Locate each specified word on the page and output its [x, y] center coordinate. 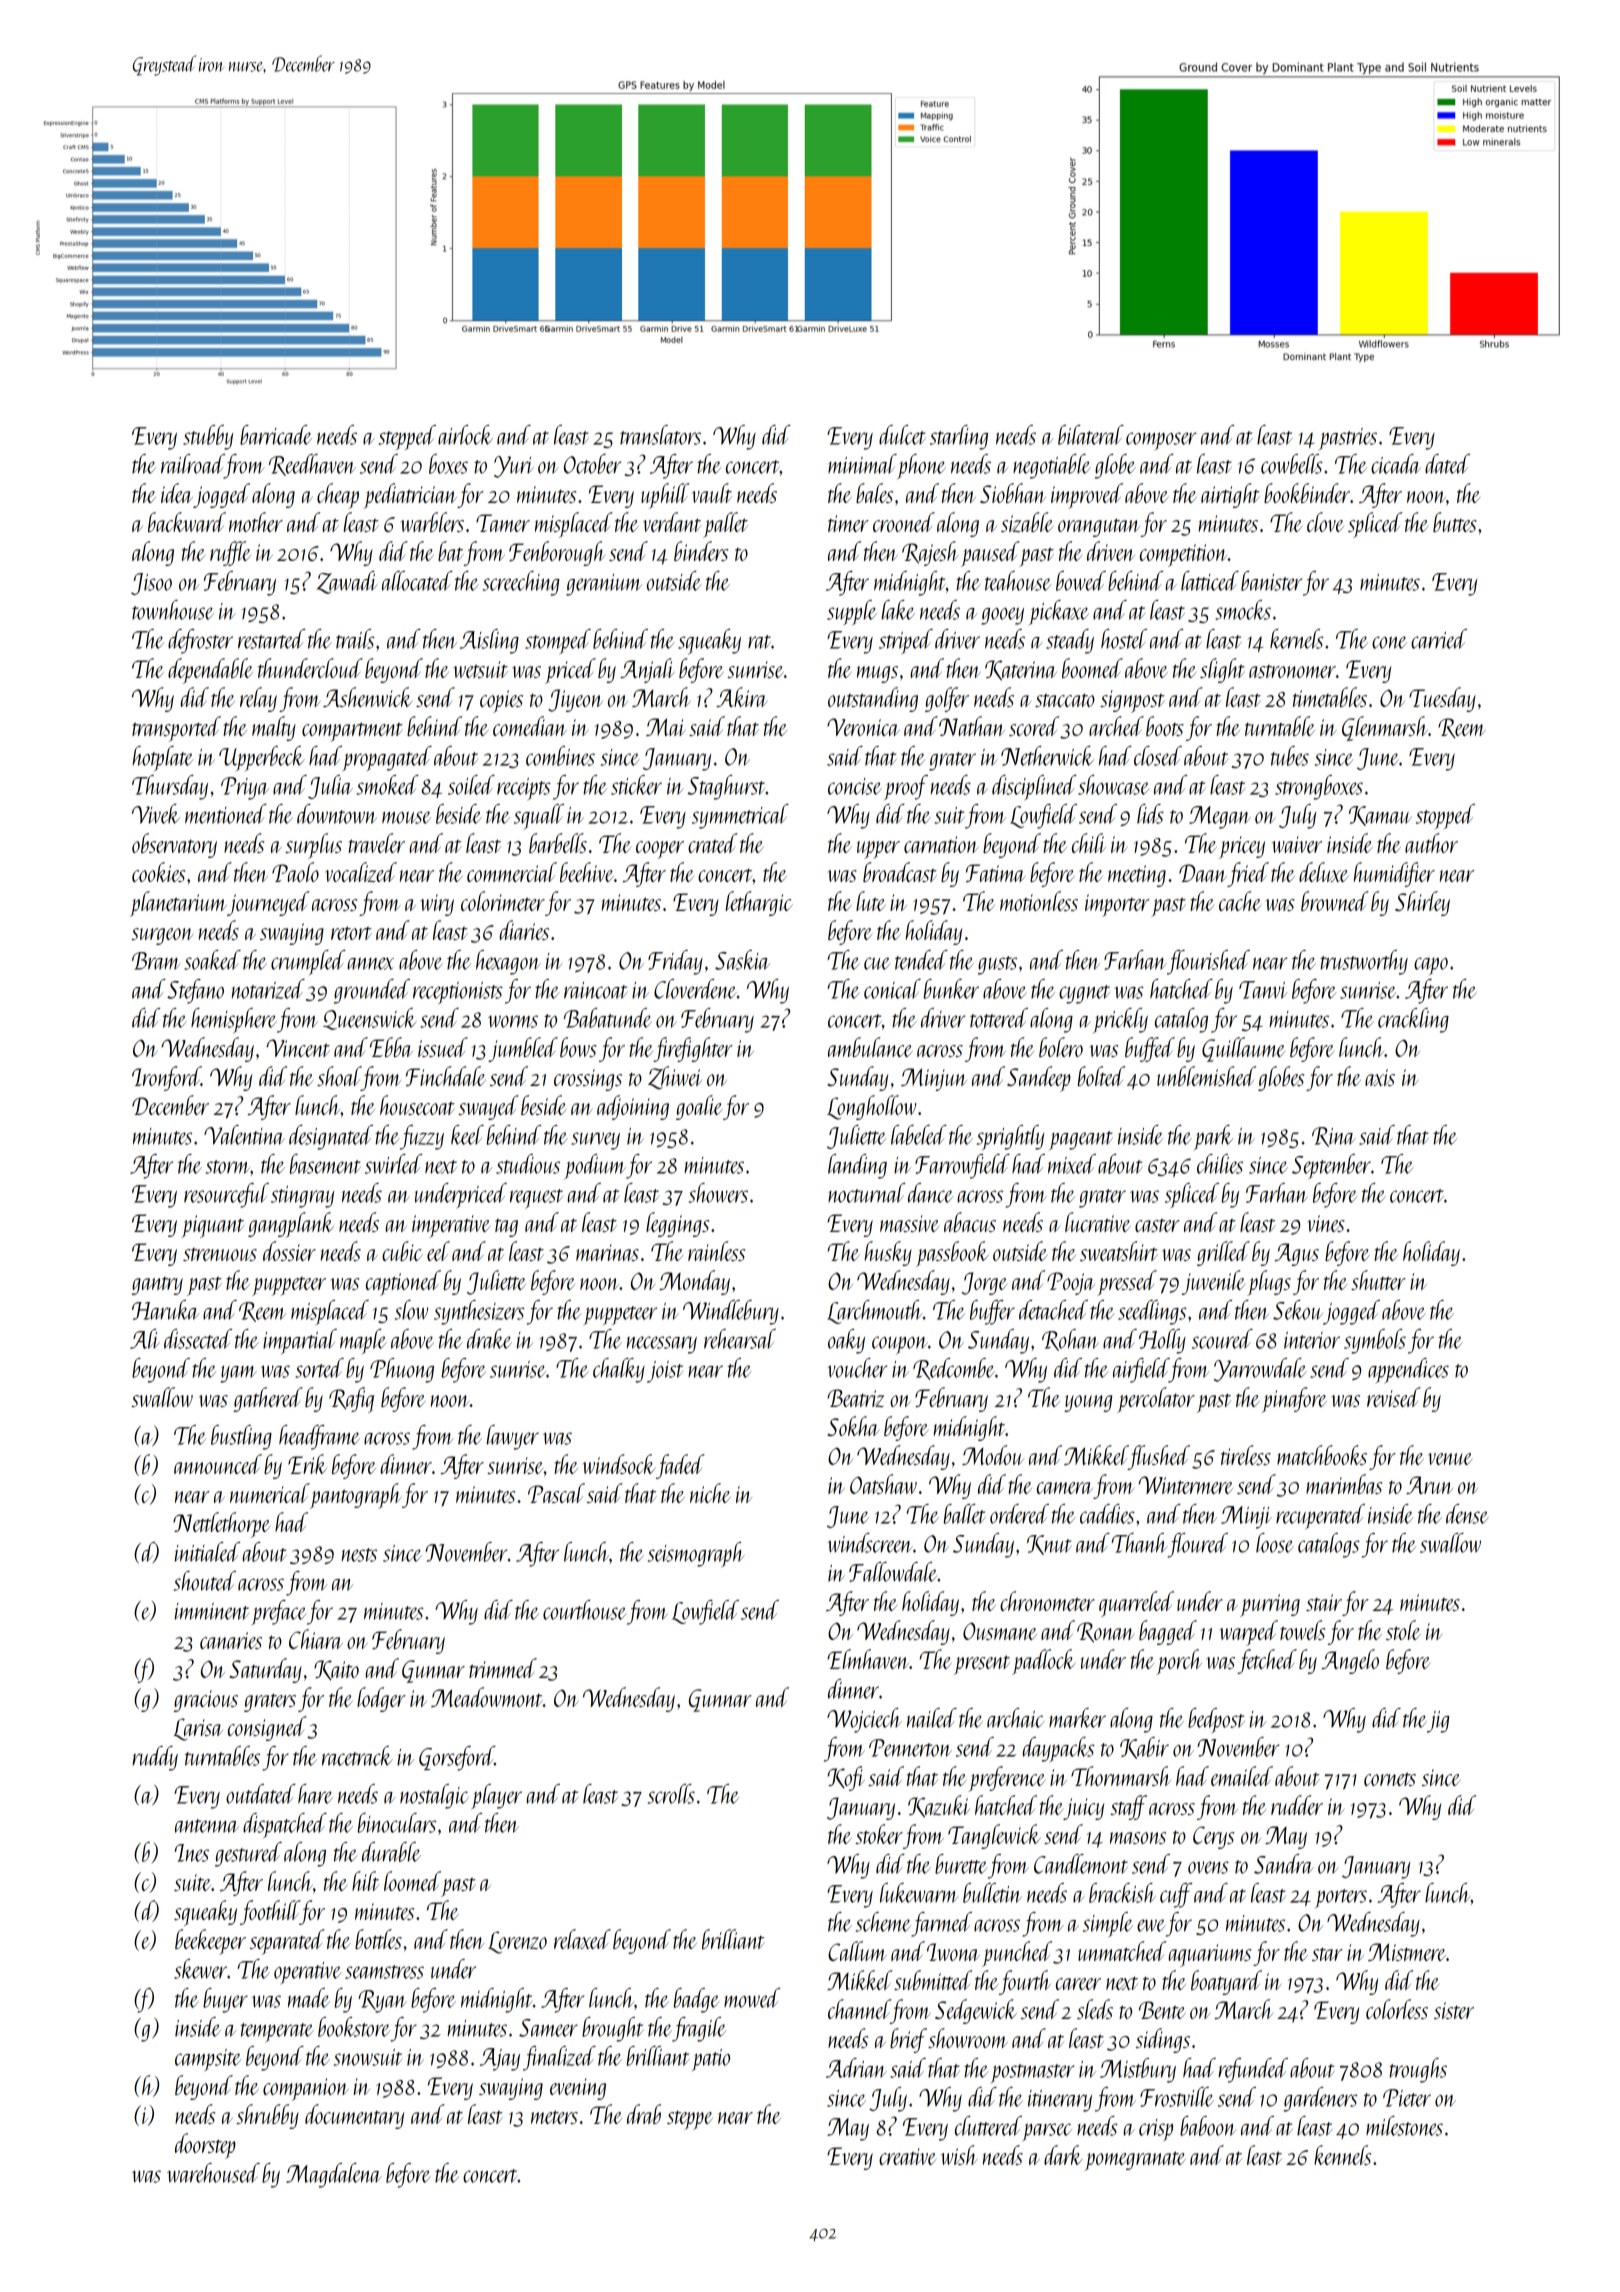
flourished [1208, 962]
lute [870, 901]
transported [176, 729]
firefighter [693, 1049]
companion [305, 2089]
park [1213, 1137]
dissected [198, 1339]
